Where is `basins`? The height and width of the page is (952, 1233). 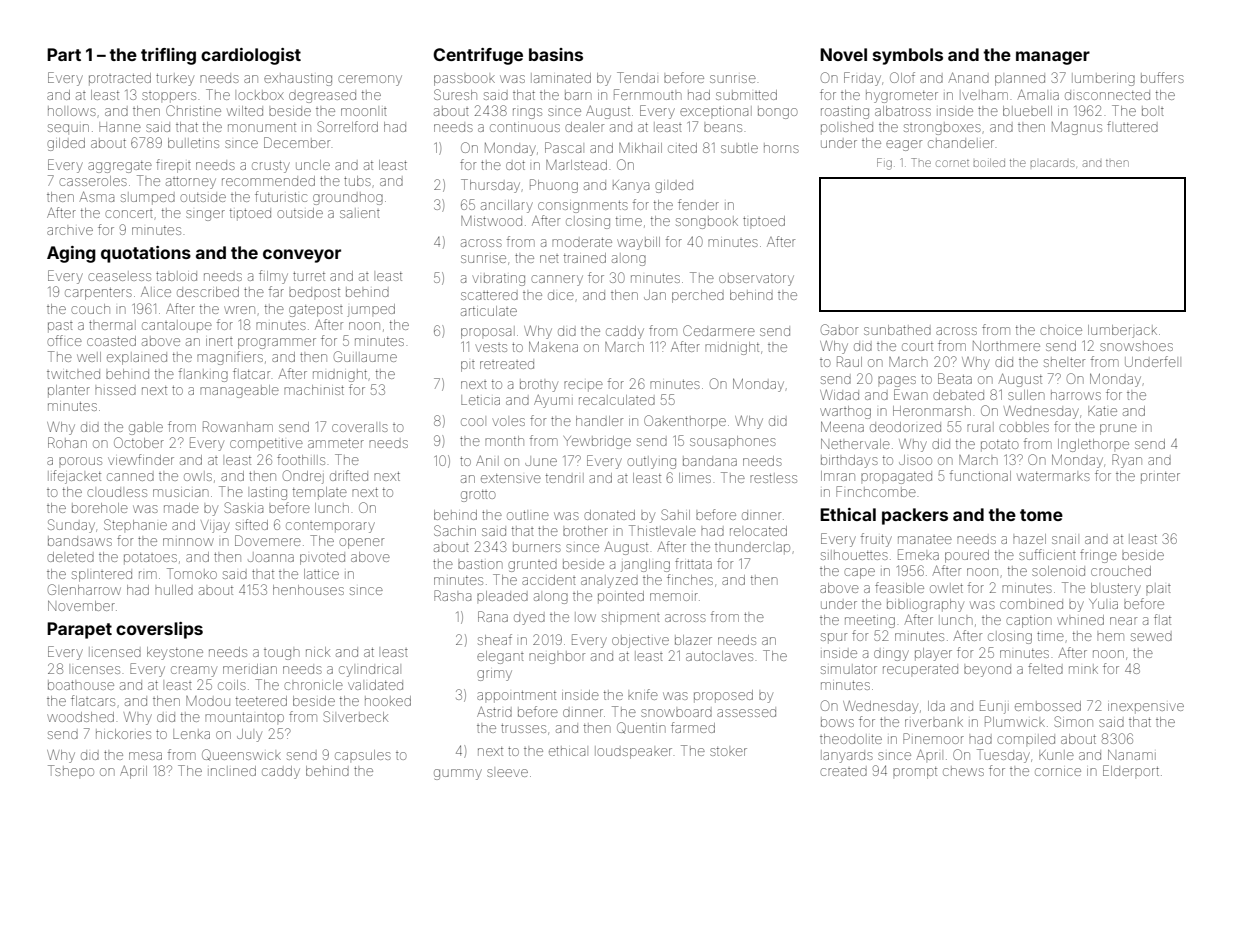 basins is located at coordinates (556, 54).
